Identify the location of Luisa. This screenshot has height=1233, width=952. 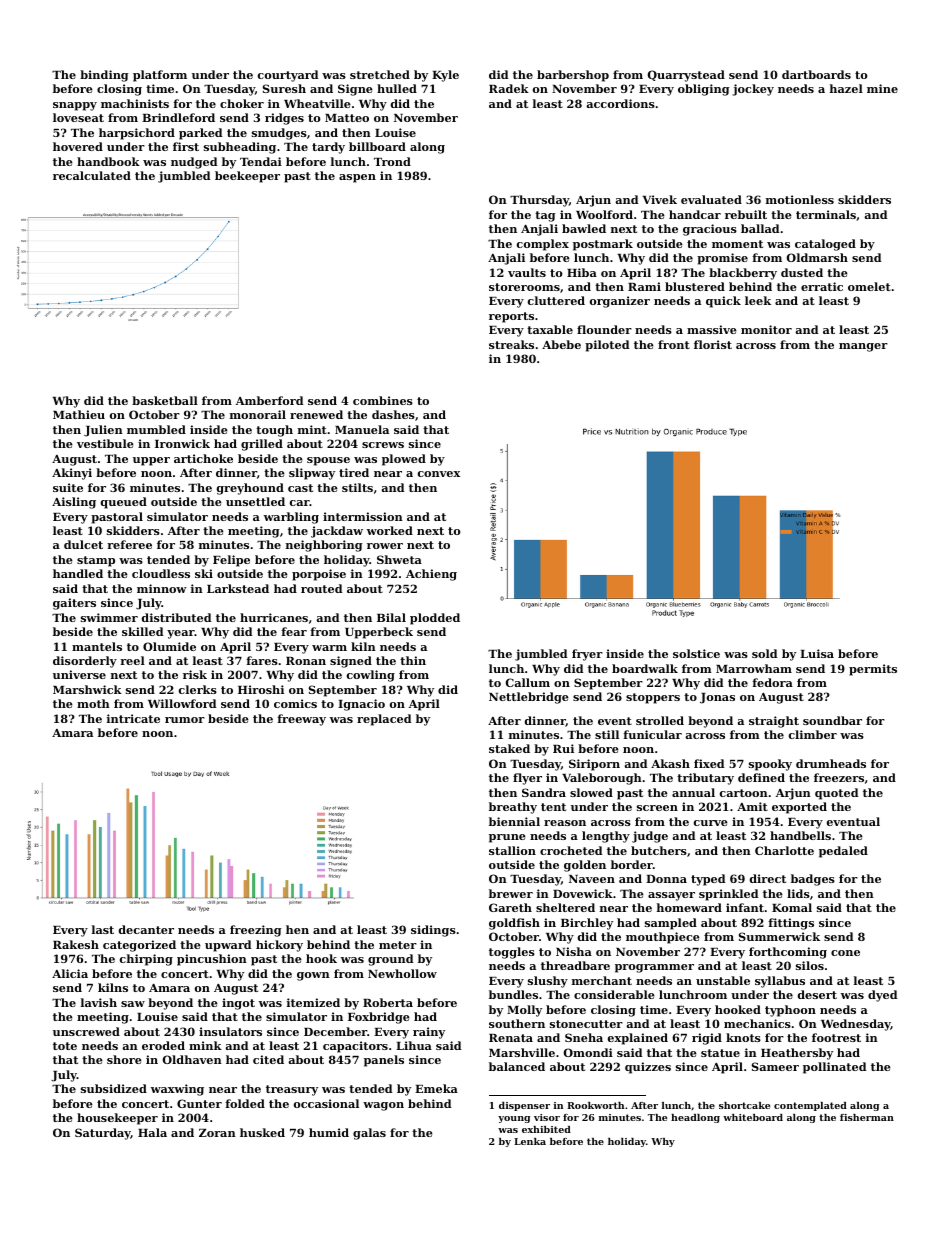
(817, 653).
